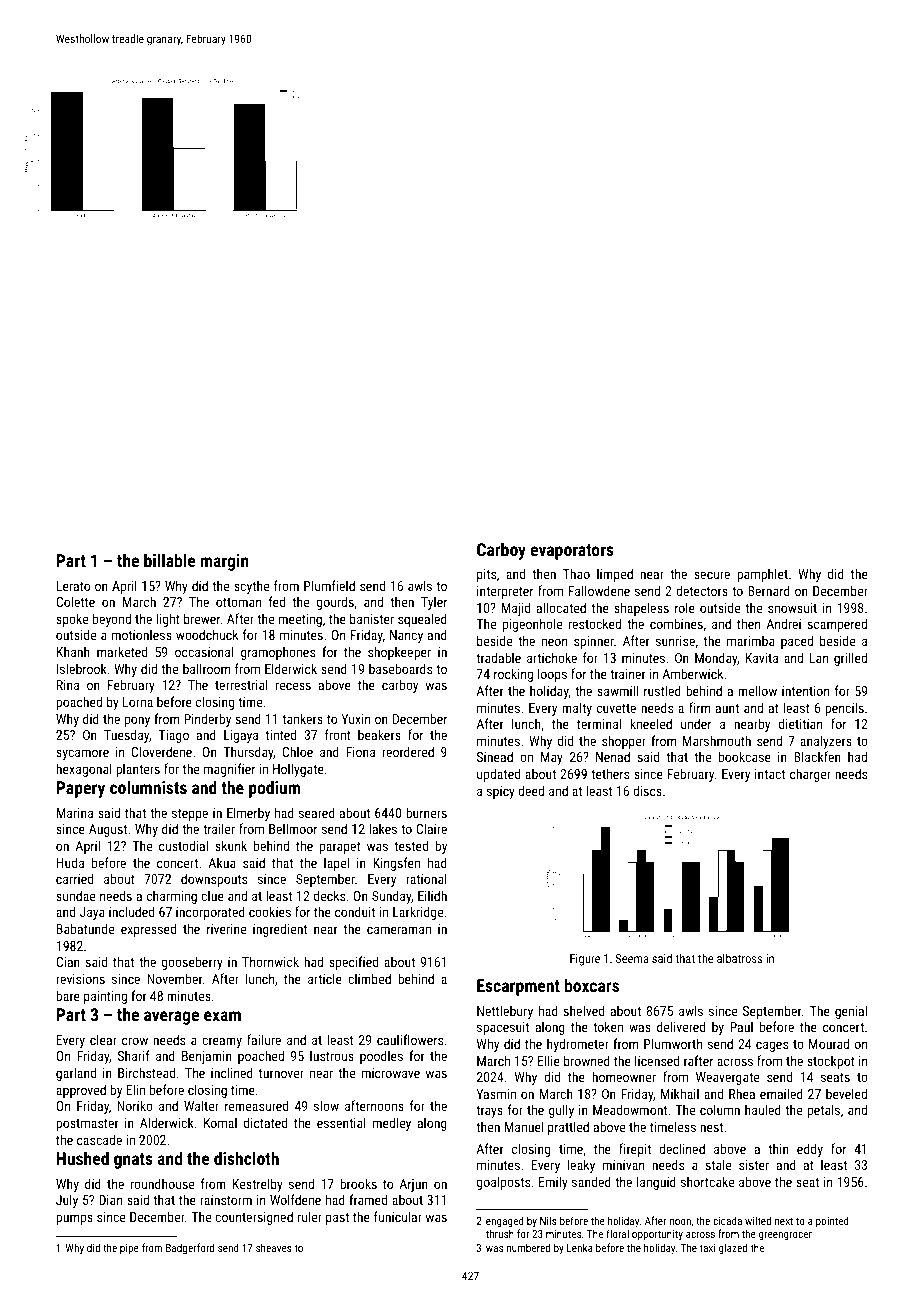 The height and width of the screenshot is (1308, 924). Describe the element at coordinates (762, 575) in the screenshot. I see `pamphlet` at that location.
